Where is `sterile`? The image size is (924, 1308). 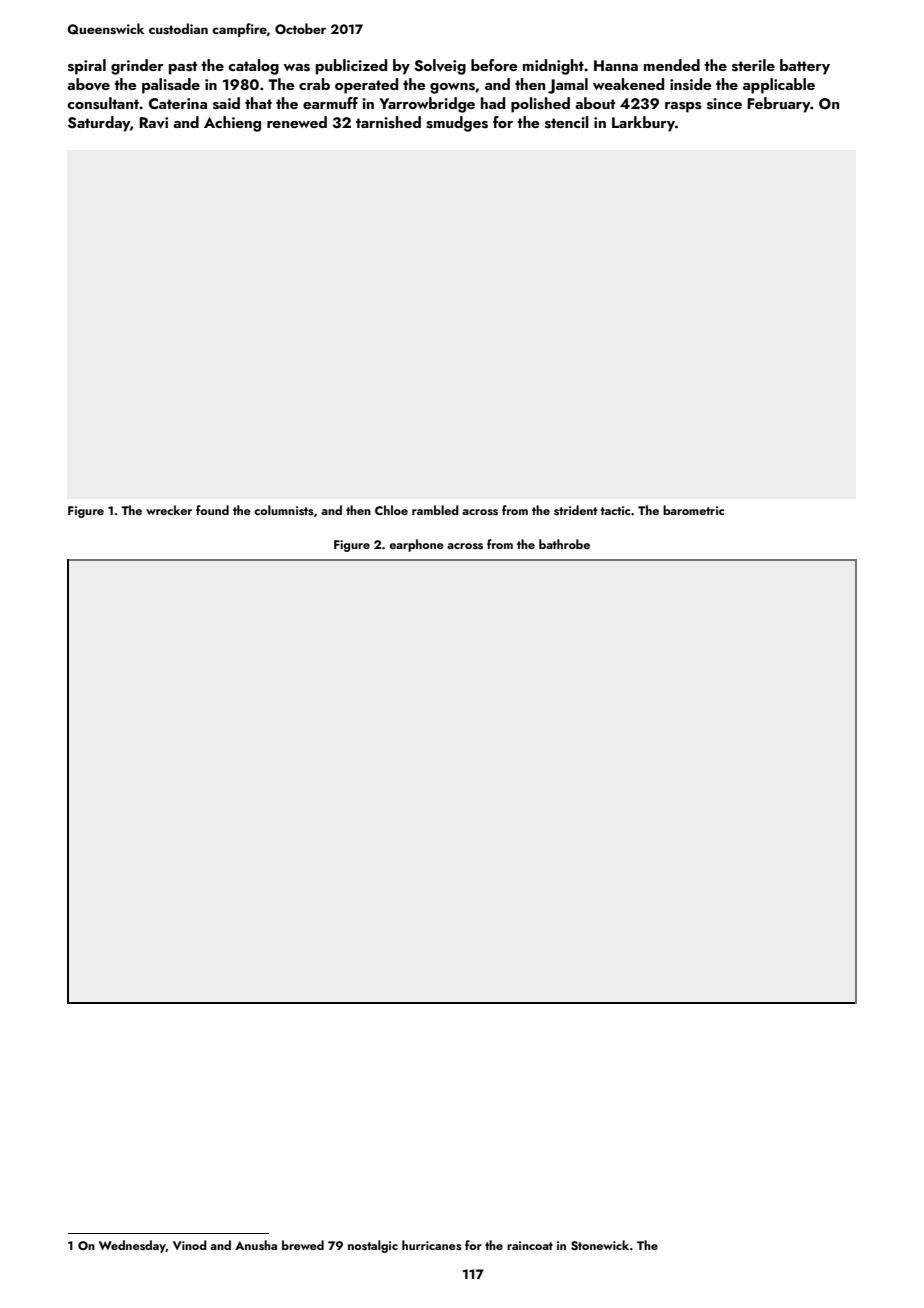
sterile is located at coordinates (753, 65).
